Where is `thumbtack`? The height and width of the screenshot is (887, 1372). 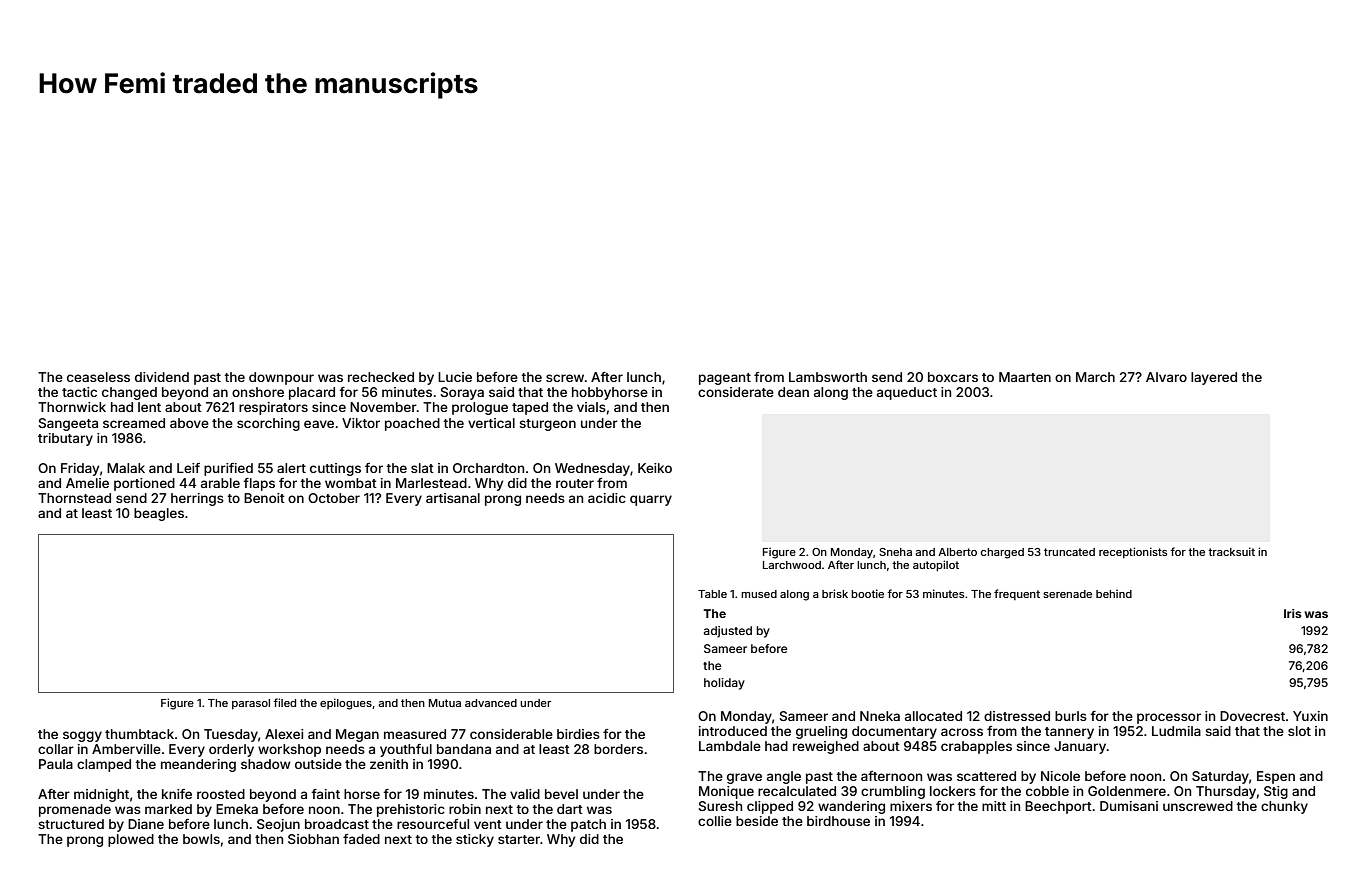 thumbtack is located at coordinates (139, 734).
